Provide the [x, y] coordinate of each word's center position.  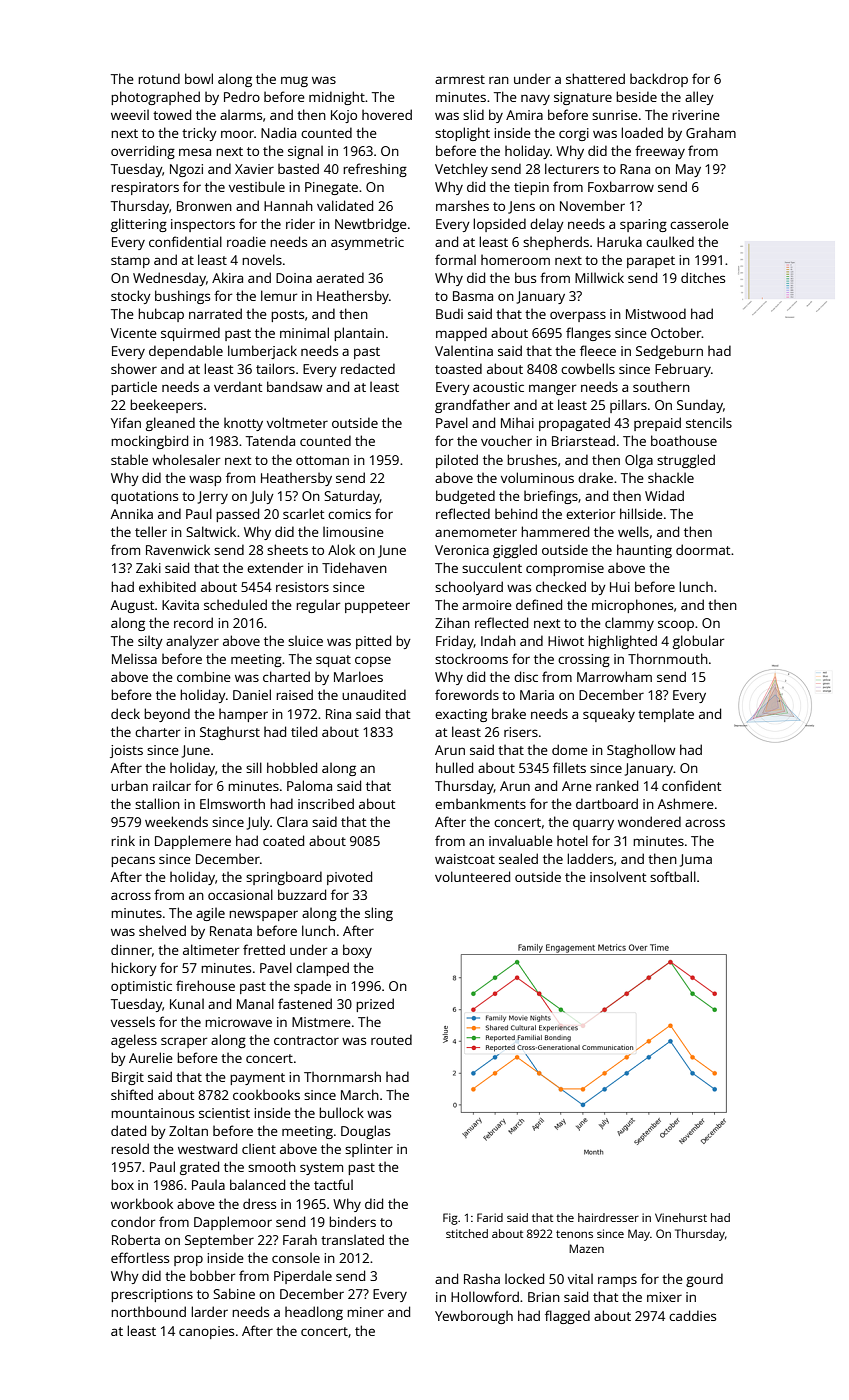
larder [209, 1311]
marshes [462, 205]
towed [172, 114]
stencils [709, 423]
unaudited [374, 694]
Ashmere [686, 803]
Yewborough [474, 1317]
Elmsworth [232, 803]
